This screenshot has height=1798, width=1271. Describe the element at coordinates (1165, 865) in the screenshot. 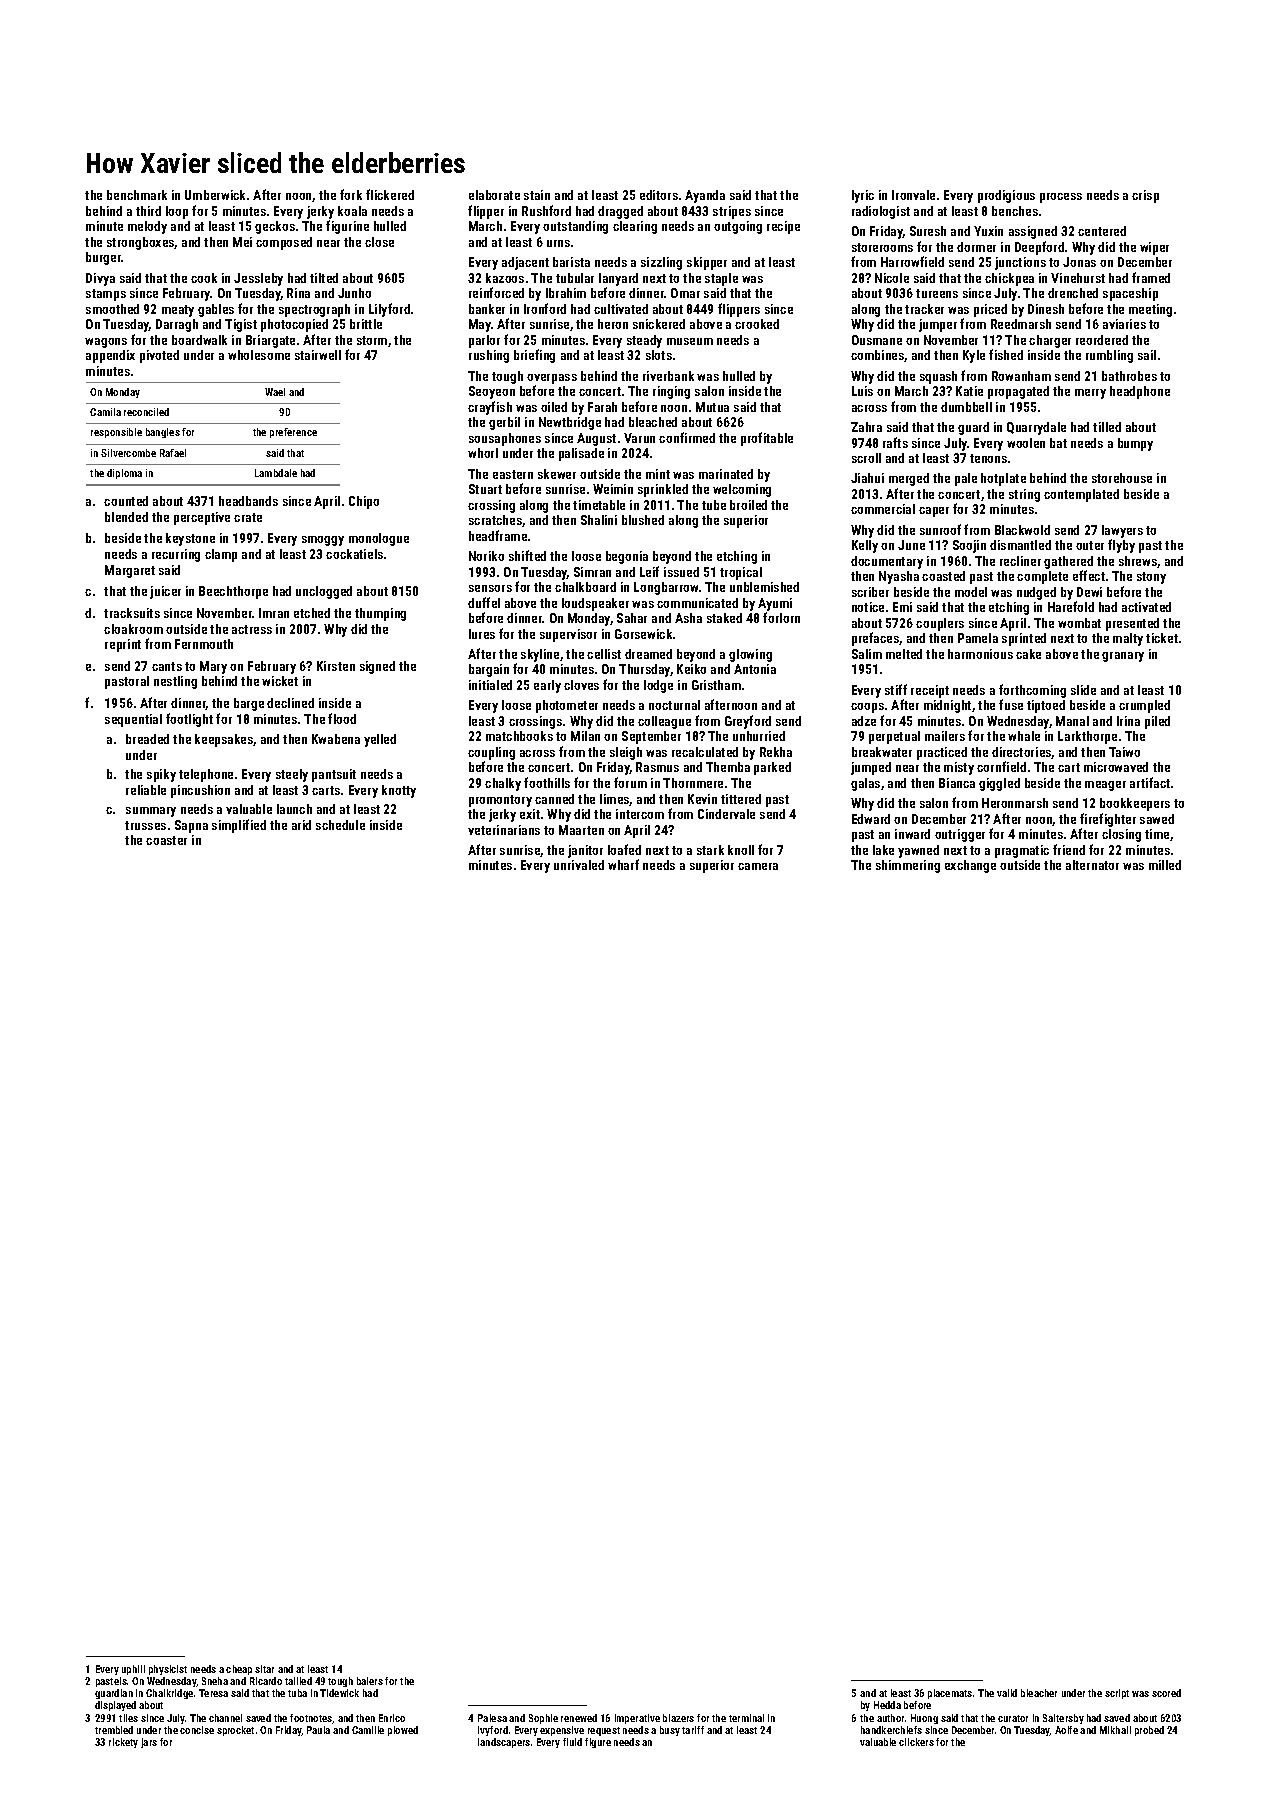

I see `milled` at that location.
